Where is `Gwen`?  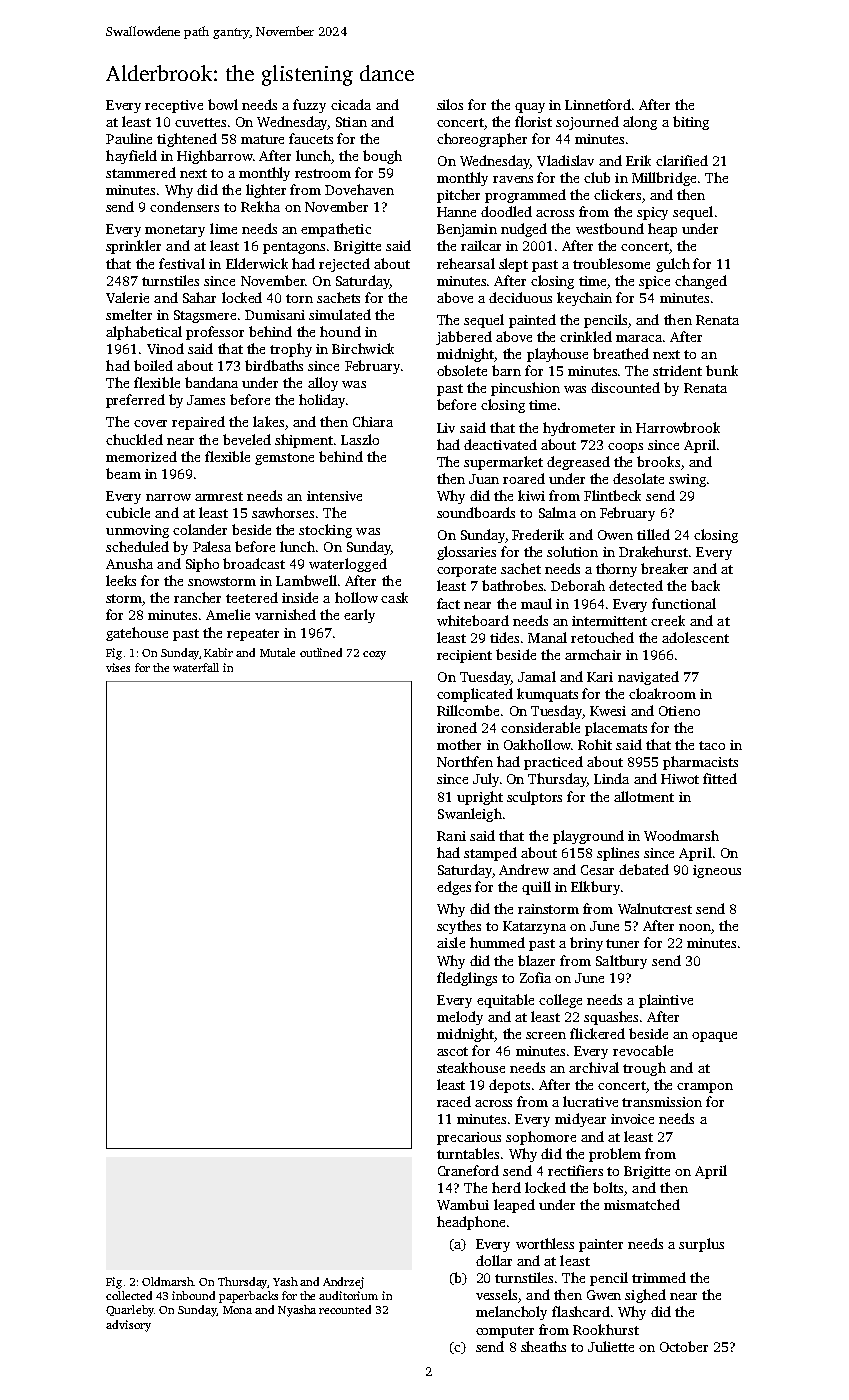 Gwen is located at coordinates (604, 1295).
